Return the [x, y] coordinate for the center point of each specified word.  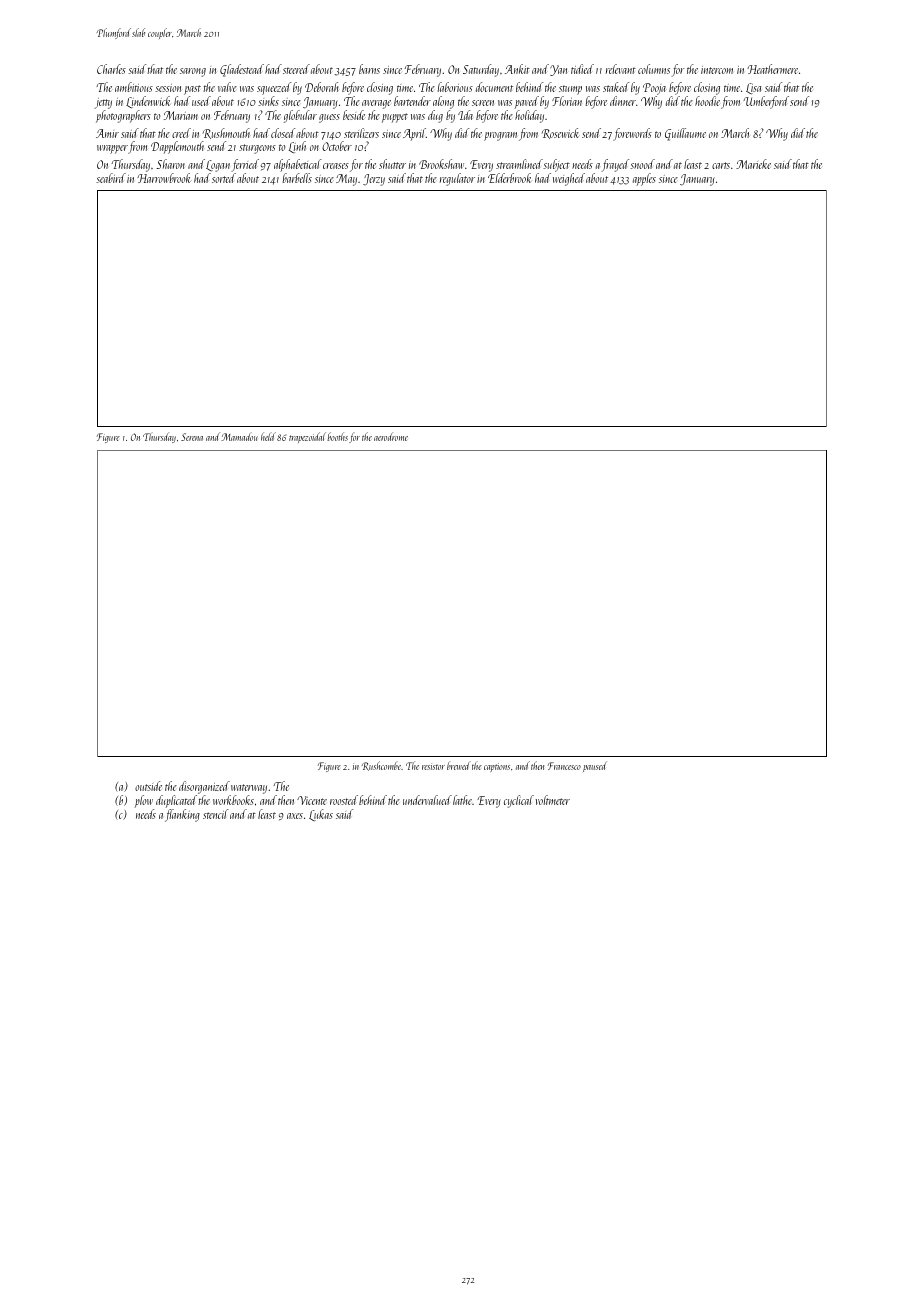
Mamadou [239, 436]
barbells [297, 178]
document [494, 87]
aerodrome [391, 436]
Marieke [753, 164]
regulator [457, 179]
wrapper [112, 149]
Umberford [766, 102]
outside [148, 786]
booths [337, 436]
